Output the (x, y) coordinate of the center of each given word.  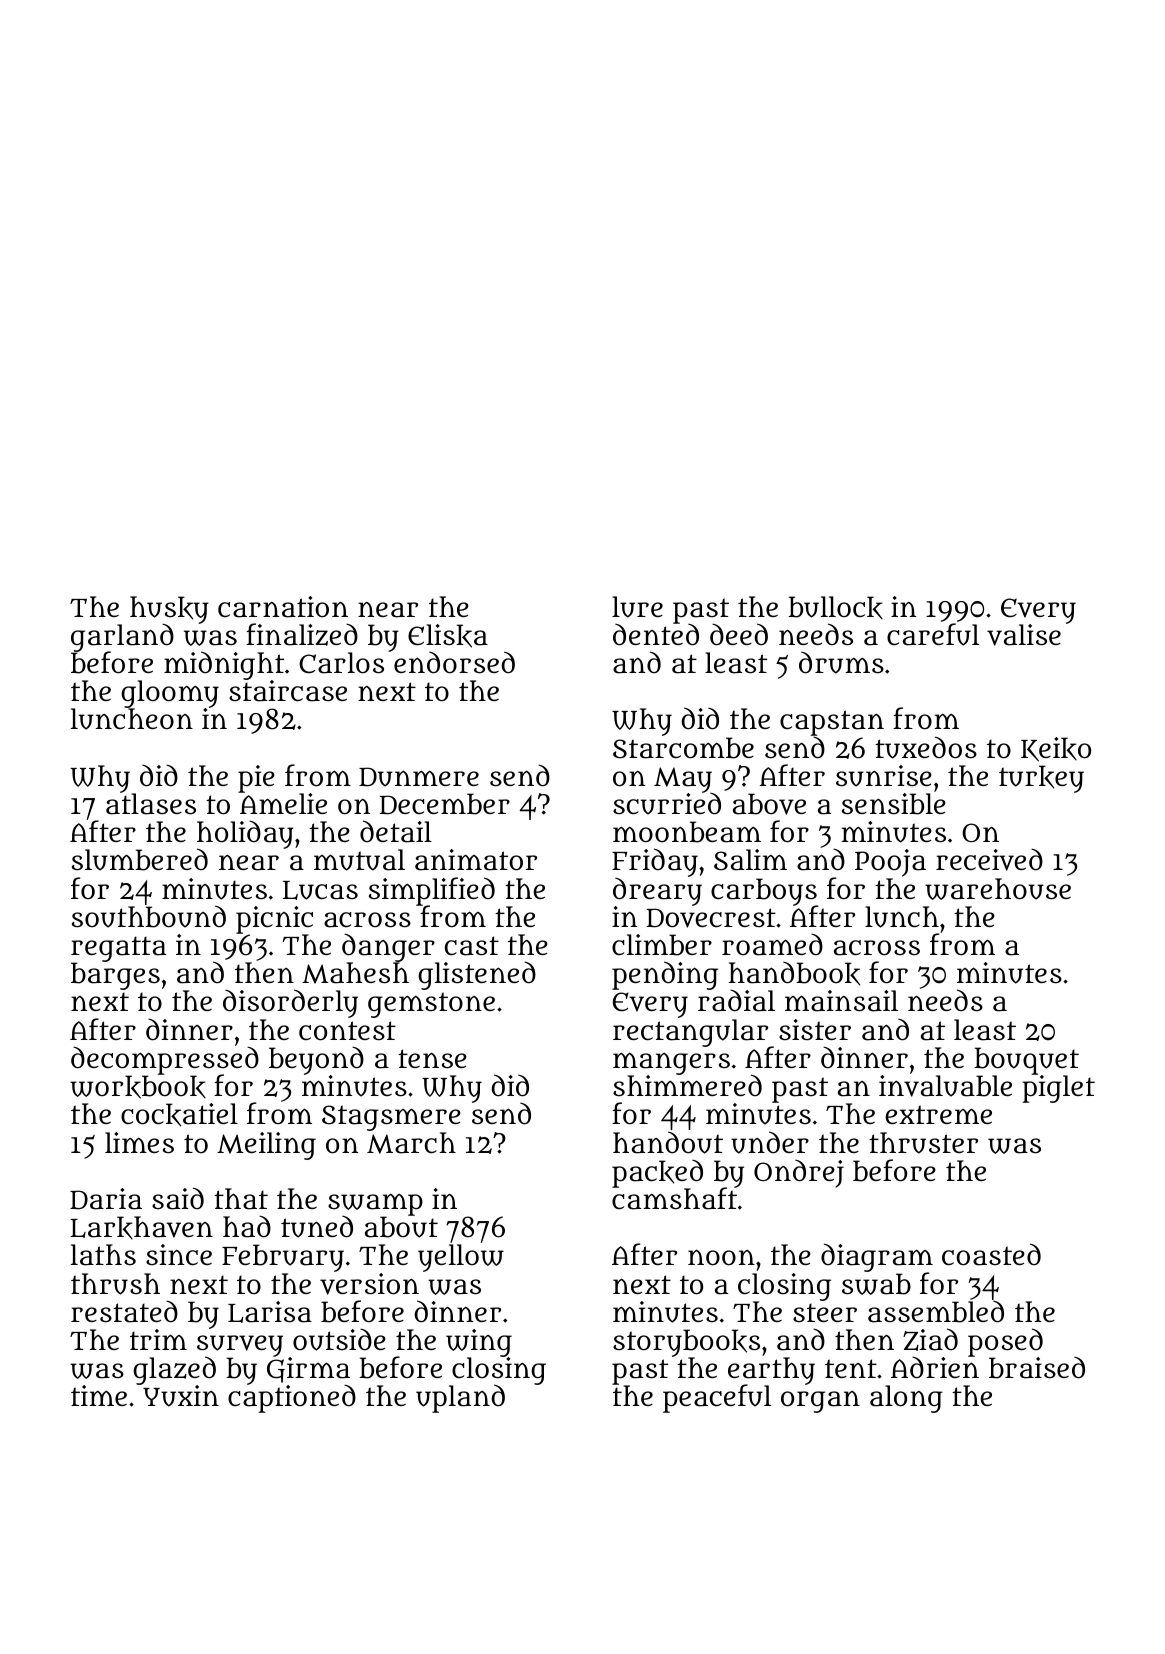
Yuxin (181, 1396)
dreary (657, 892)
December (445, 804)
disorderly (290, 1003)
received (989, 859)
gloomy (170, 694)
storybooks (686, 1343)
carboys (764, 892)
